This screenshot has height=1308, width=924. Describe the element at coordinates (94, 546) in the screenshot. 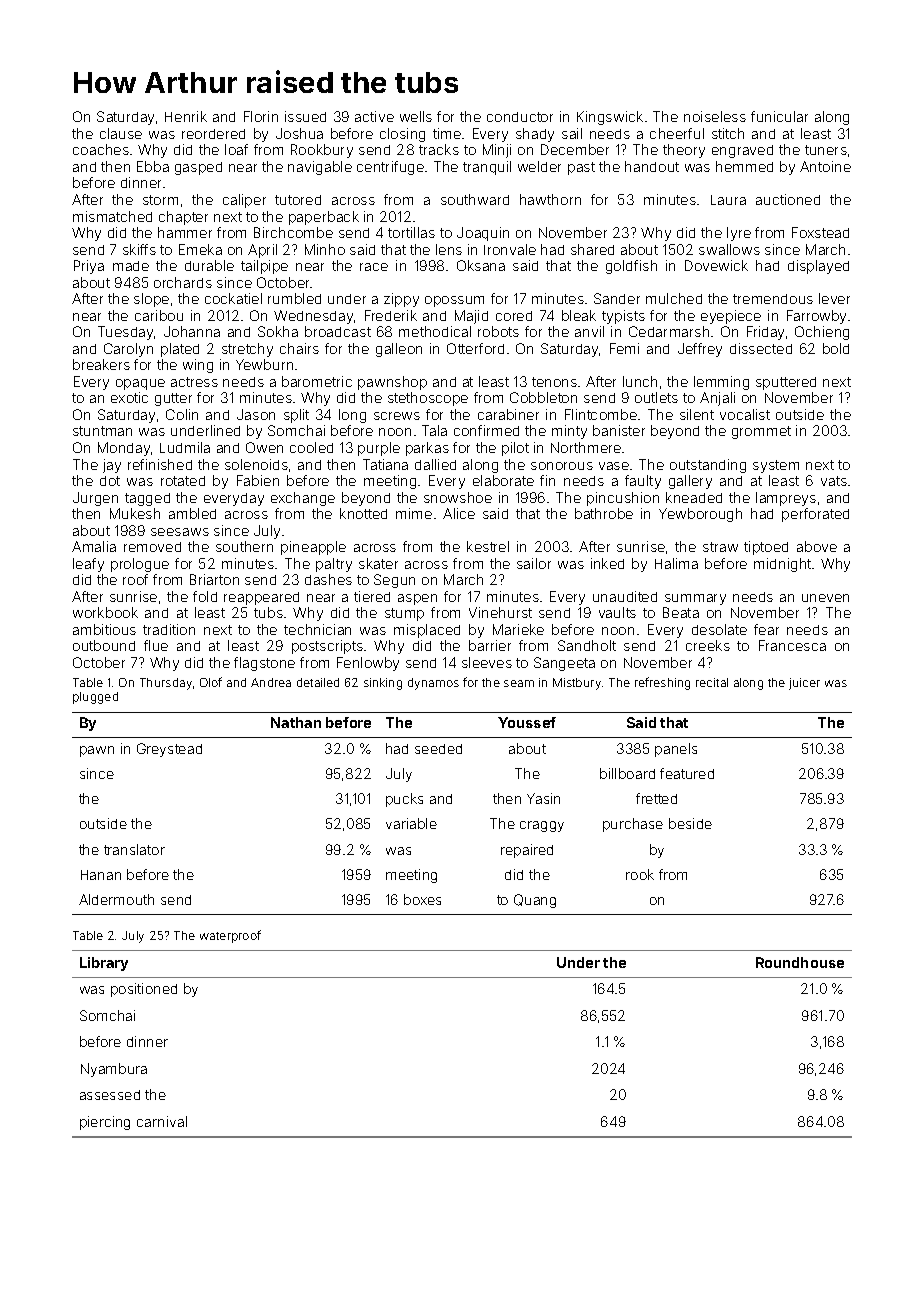

I see `Amalia` at that location.
